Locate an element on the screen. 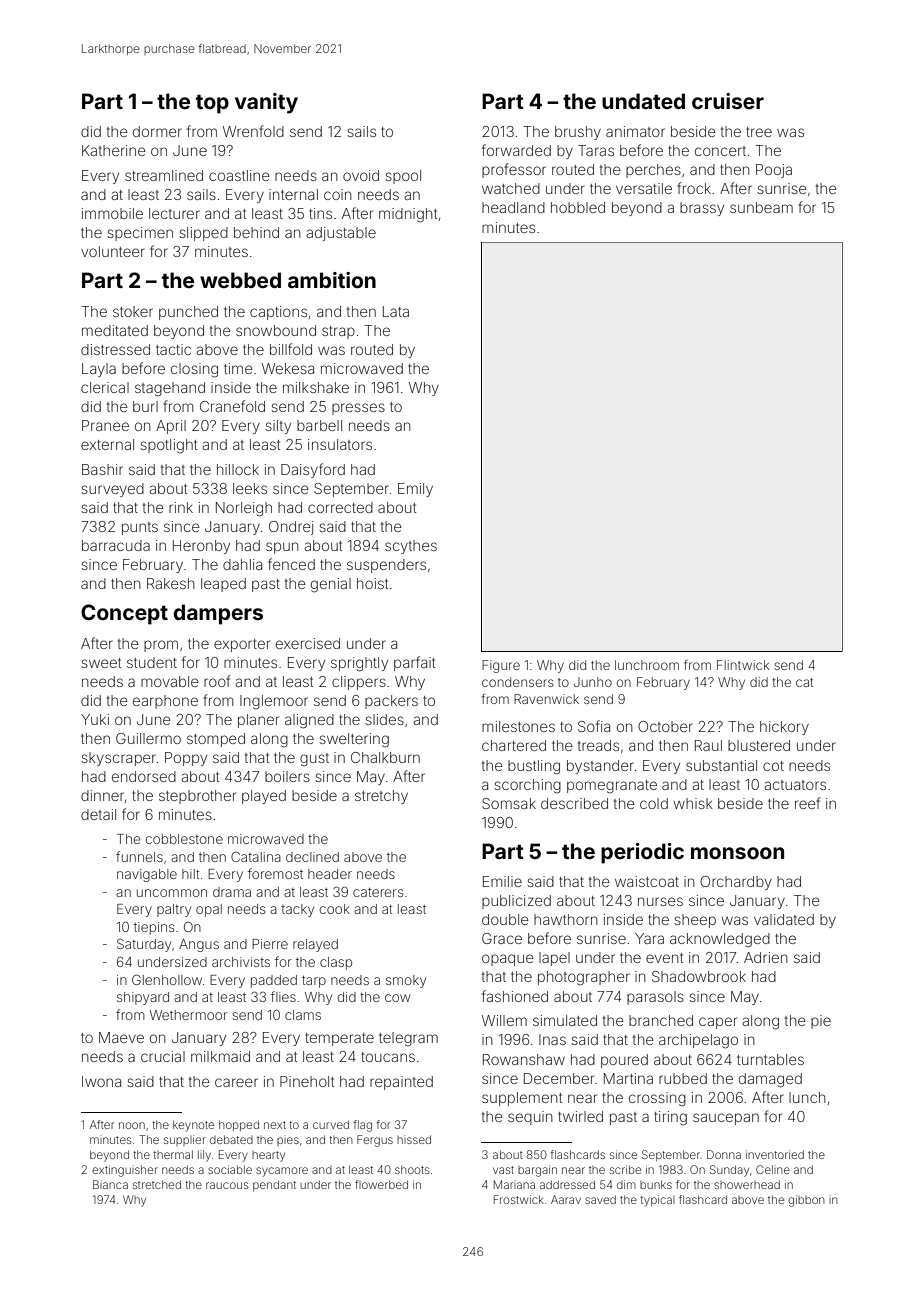 Image resolution: width=924 pixels, height=1308 pixels. Orchardby is located at coordinates (736, 883).
